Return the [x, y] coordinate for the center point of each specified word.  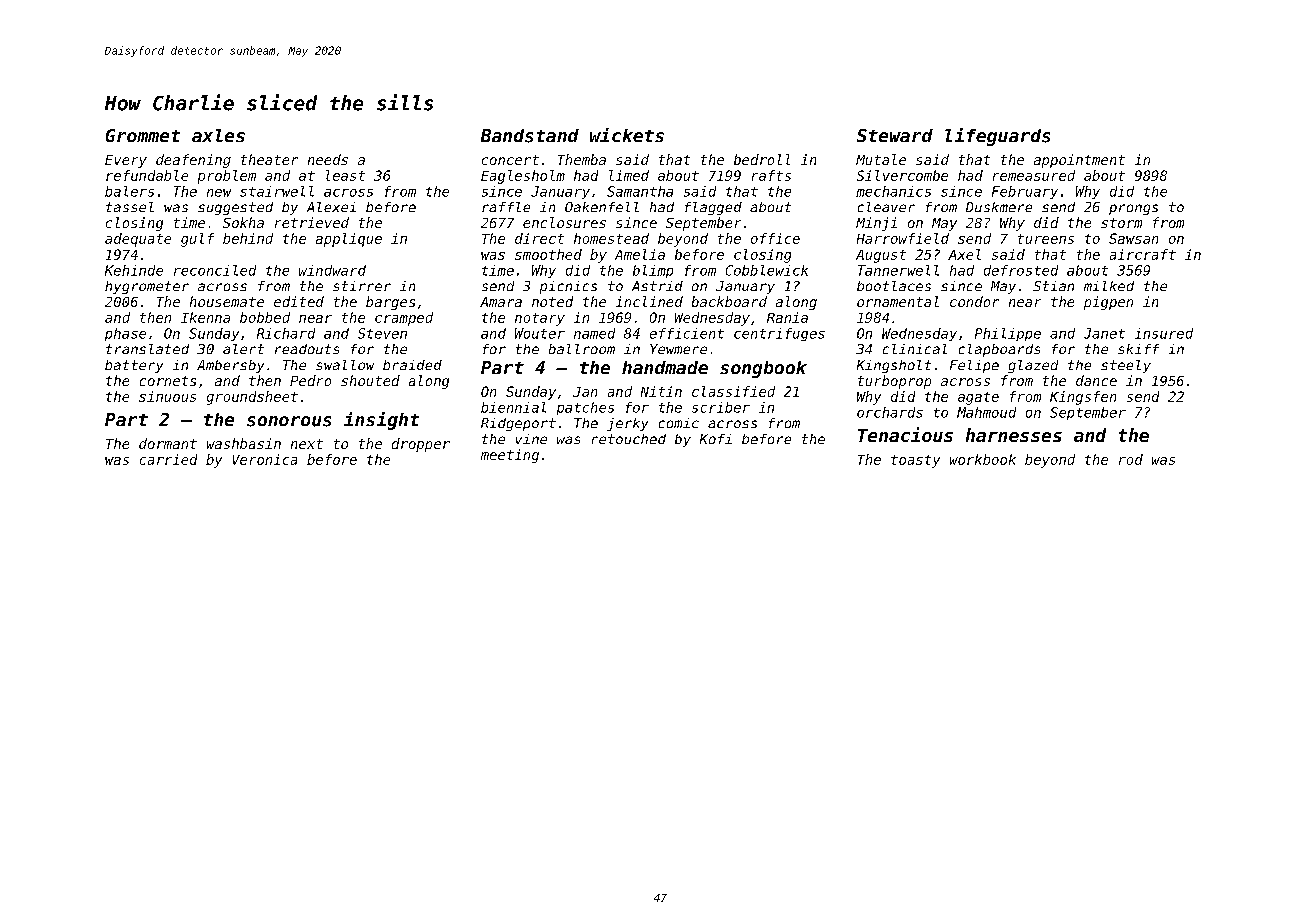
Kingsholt [894, 366]
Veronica [265, 459]
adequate [138, 240]
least [345, 175]
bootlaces [894, 286]
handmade [665, 367]
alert [243, 349]
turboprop [894, 382]
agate [978, 398]
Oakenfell [602, 207]
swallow [345, 365]
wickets [627, 135]
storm [1121, 223]
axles [218, 135]
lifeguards [997, 137]
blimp [653, 271]
